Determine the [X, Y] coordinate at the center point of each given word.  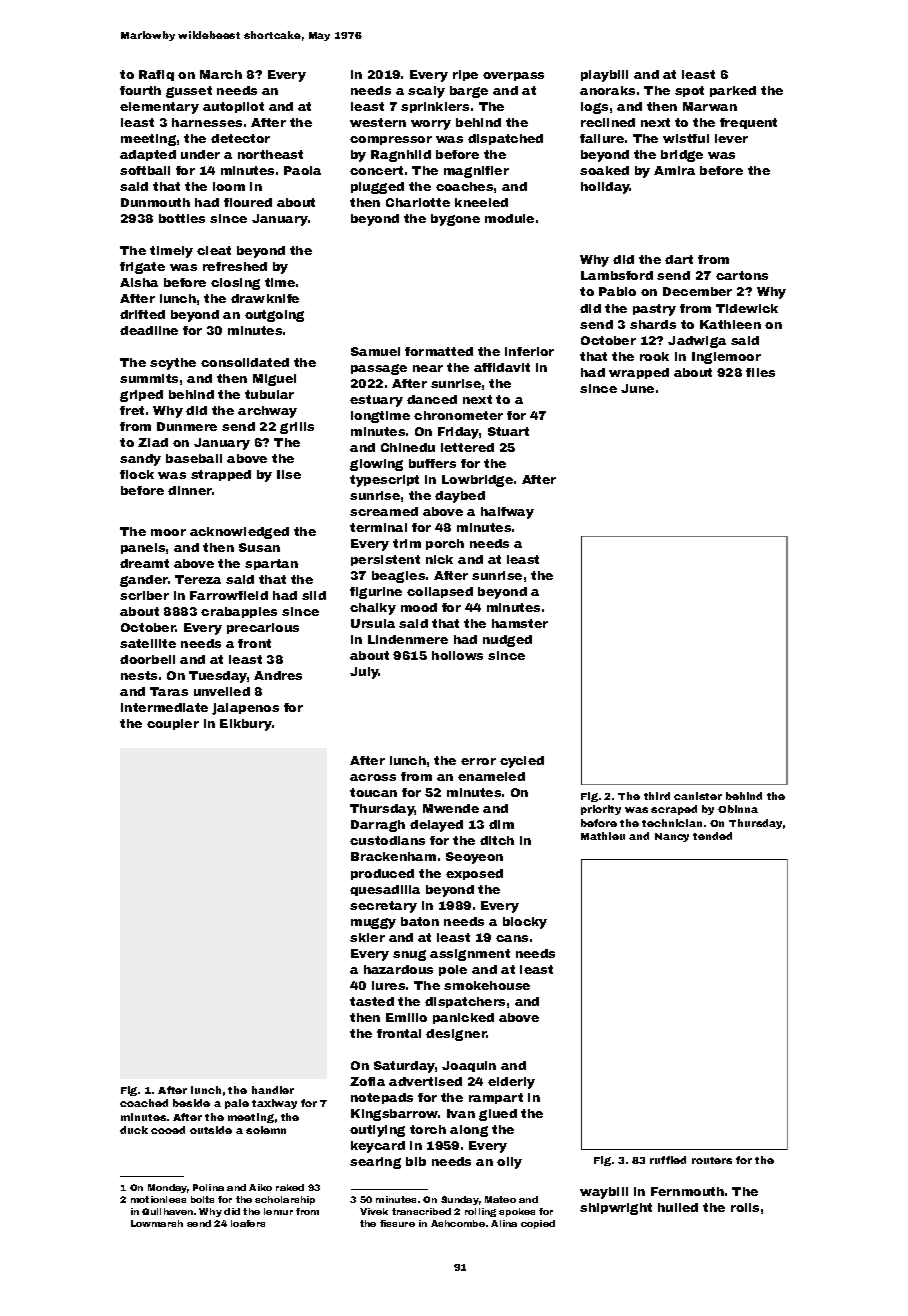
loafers [248, 1223]
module [509, 218]
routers [712, 1160]
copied [538, 1224]
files [760, 372]
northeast [270, 154]
